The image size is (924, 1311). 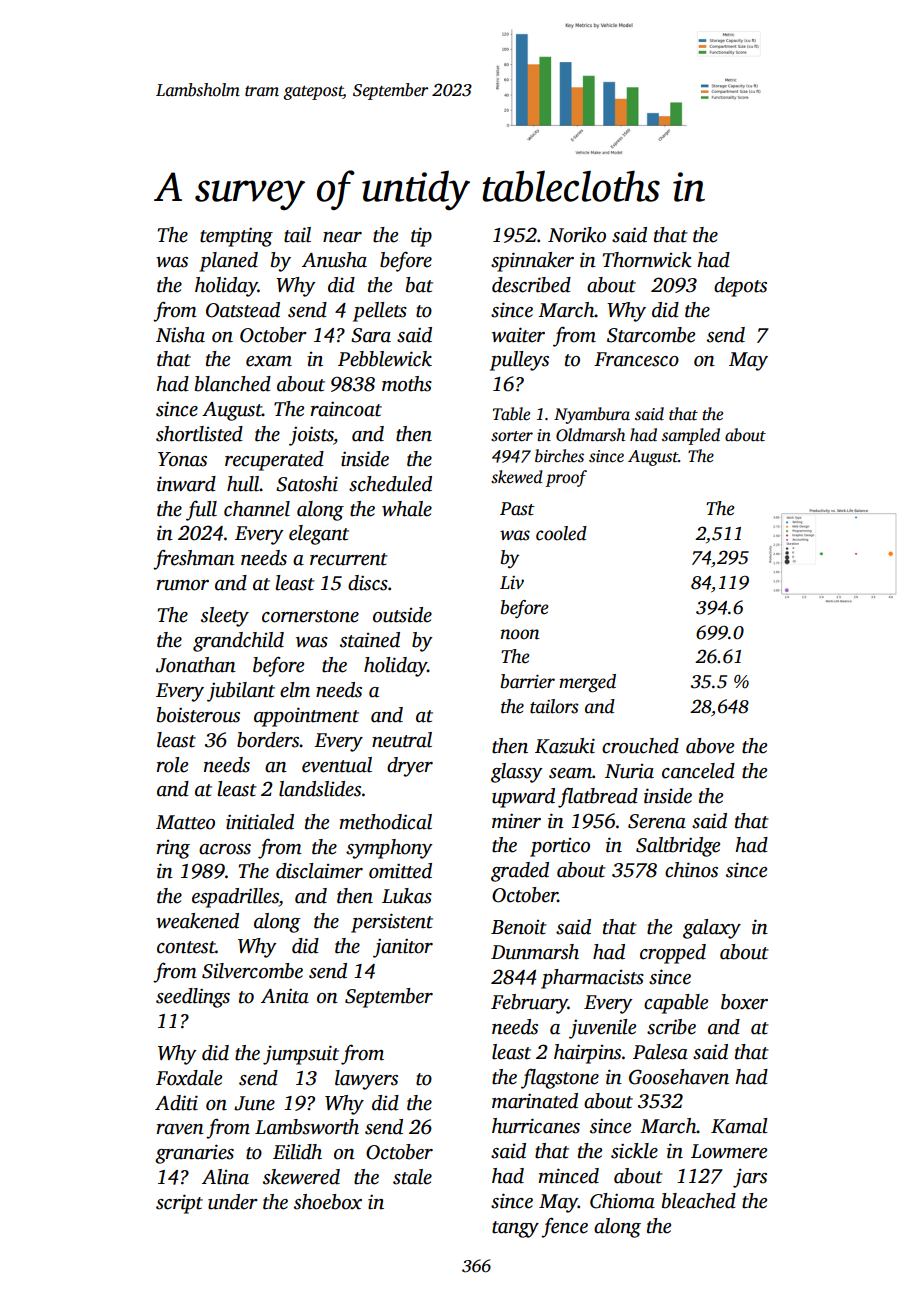 I want to click on boxer, so click(x=744, y=1002).
